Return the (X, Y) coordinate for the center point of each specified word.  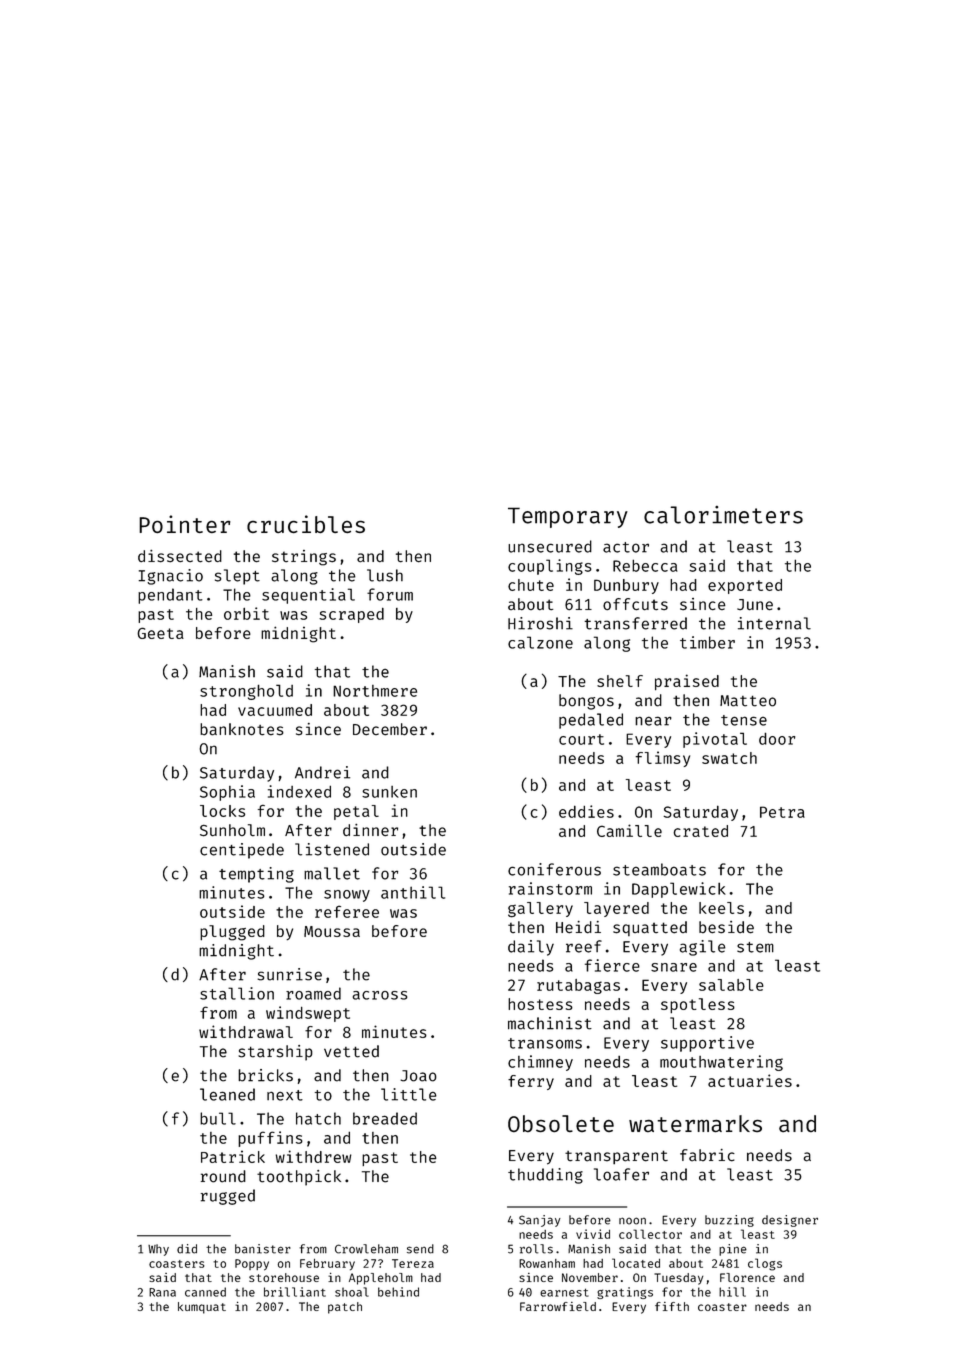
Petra (782, 812)
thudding (545, 1176)
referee (347, 911)
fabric (707, 1155)
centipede (242, 851)
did (187, 1249)
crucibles (306, 524)
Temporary (568, 517)
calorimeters (723, 515)
